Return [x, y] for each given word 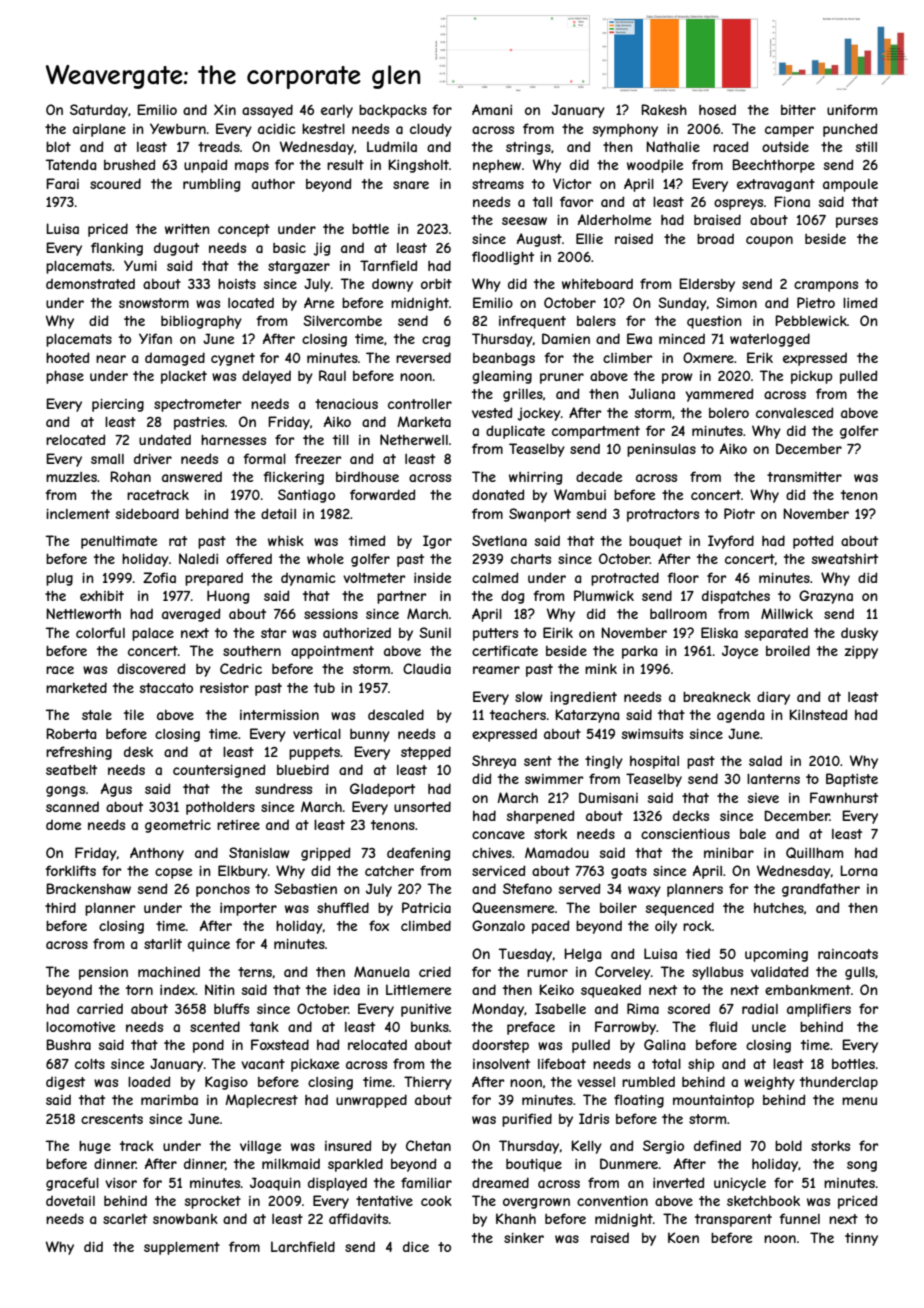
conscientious [685, 834]
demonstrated [90, 284]
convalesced [794, 412]
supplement [182, 1248]
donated [498, 494]
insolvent [501, 1064]
